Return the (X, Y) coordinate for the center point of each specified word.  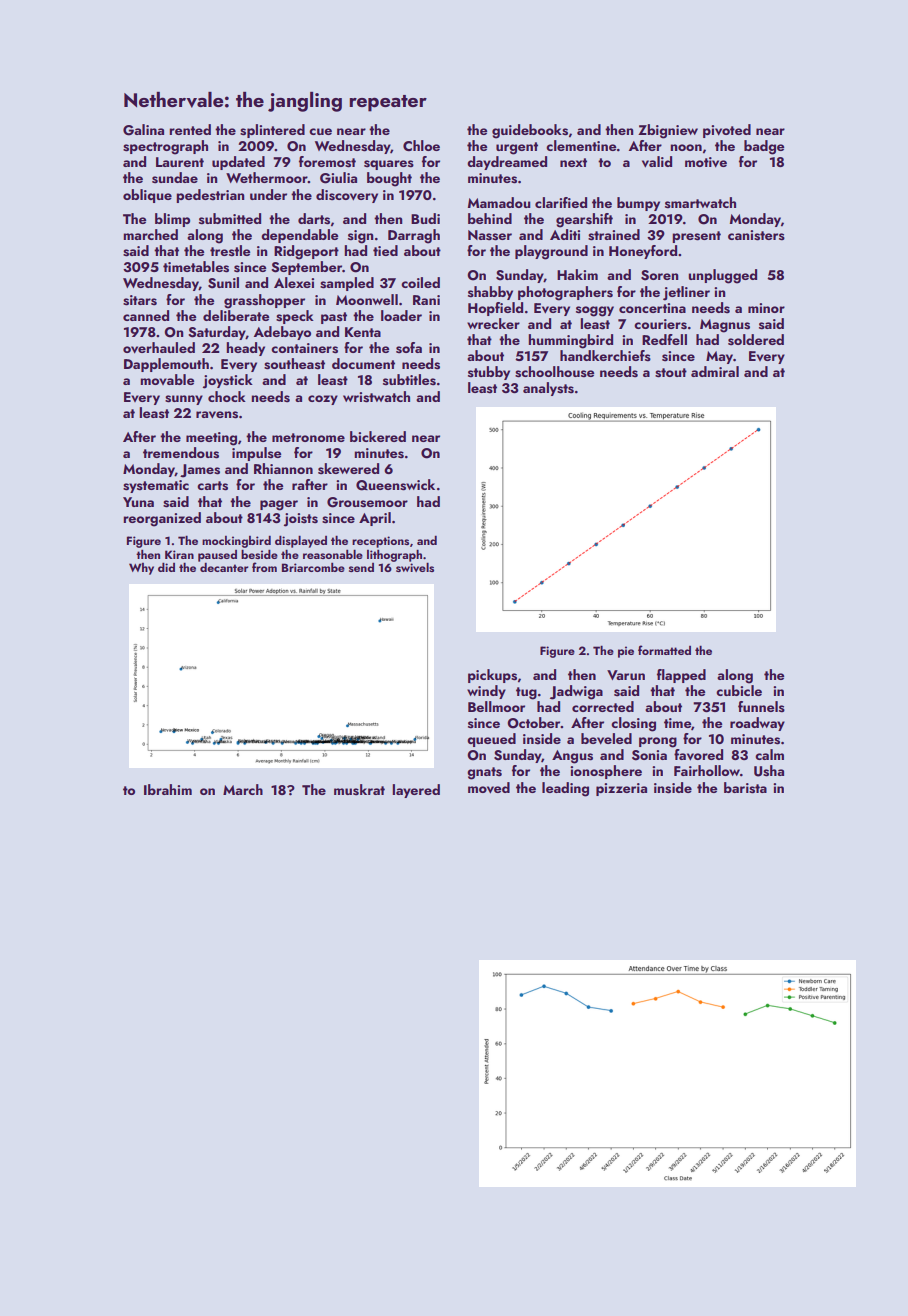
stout (671, 373)
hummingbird (570, 341)
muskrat (359, 790)
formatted (664, 650)
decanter (224, 567)
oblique (147, 196)
